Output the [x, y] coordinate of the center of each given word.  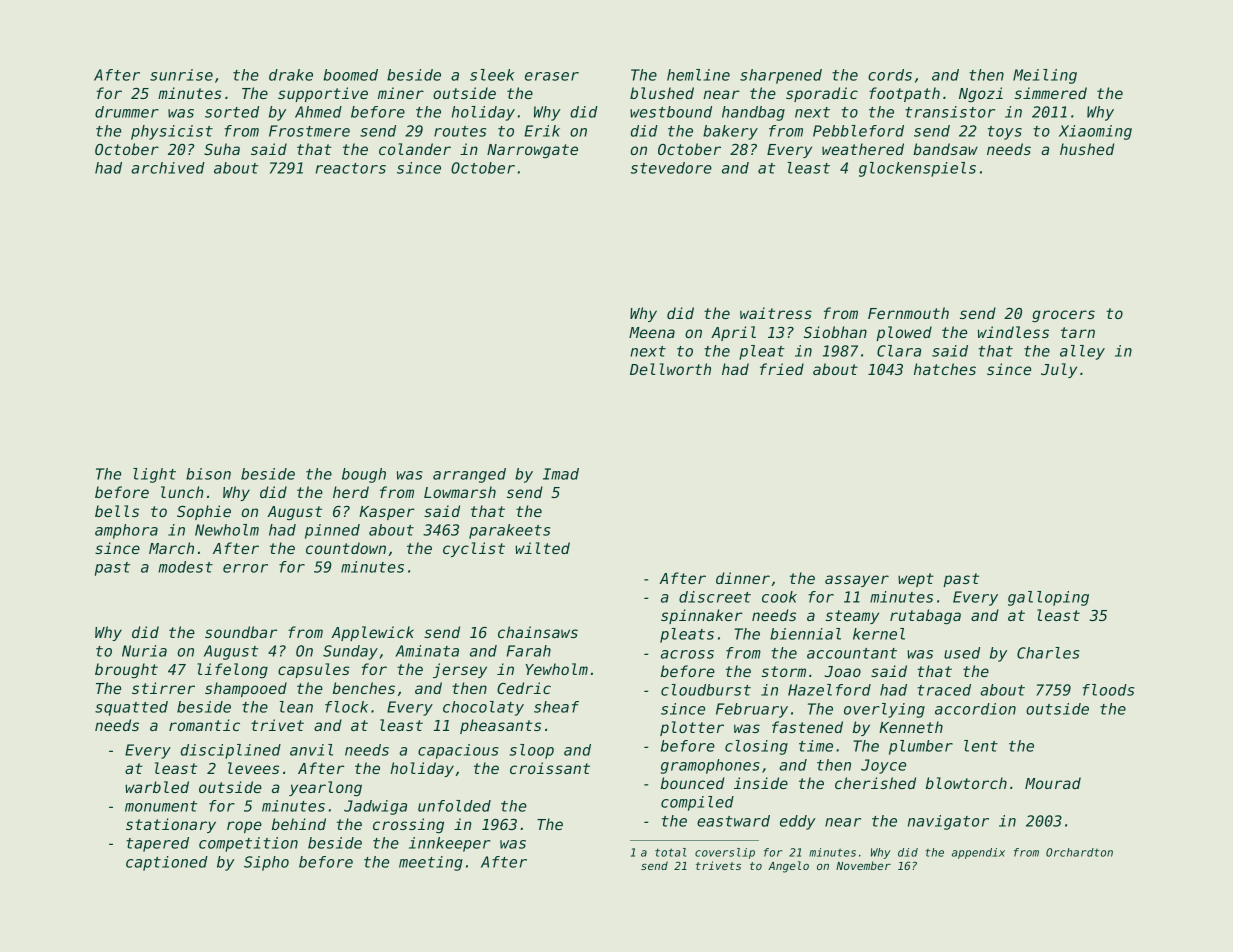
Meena [652, 332]
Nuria [144, 651]
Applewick [372, 633]
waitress [776, 313]
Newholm [227, 530]
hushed [1087, 149]
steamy [852, 617]
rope [244, 827]
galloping [1048, 598]
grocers [1063, 316]
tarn [1078, 332]
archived [168, 168]
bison [208, 474]
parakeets [509, 531]
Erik [542, 131]
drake [291, 75]
